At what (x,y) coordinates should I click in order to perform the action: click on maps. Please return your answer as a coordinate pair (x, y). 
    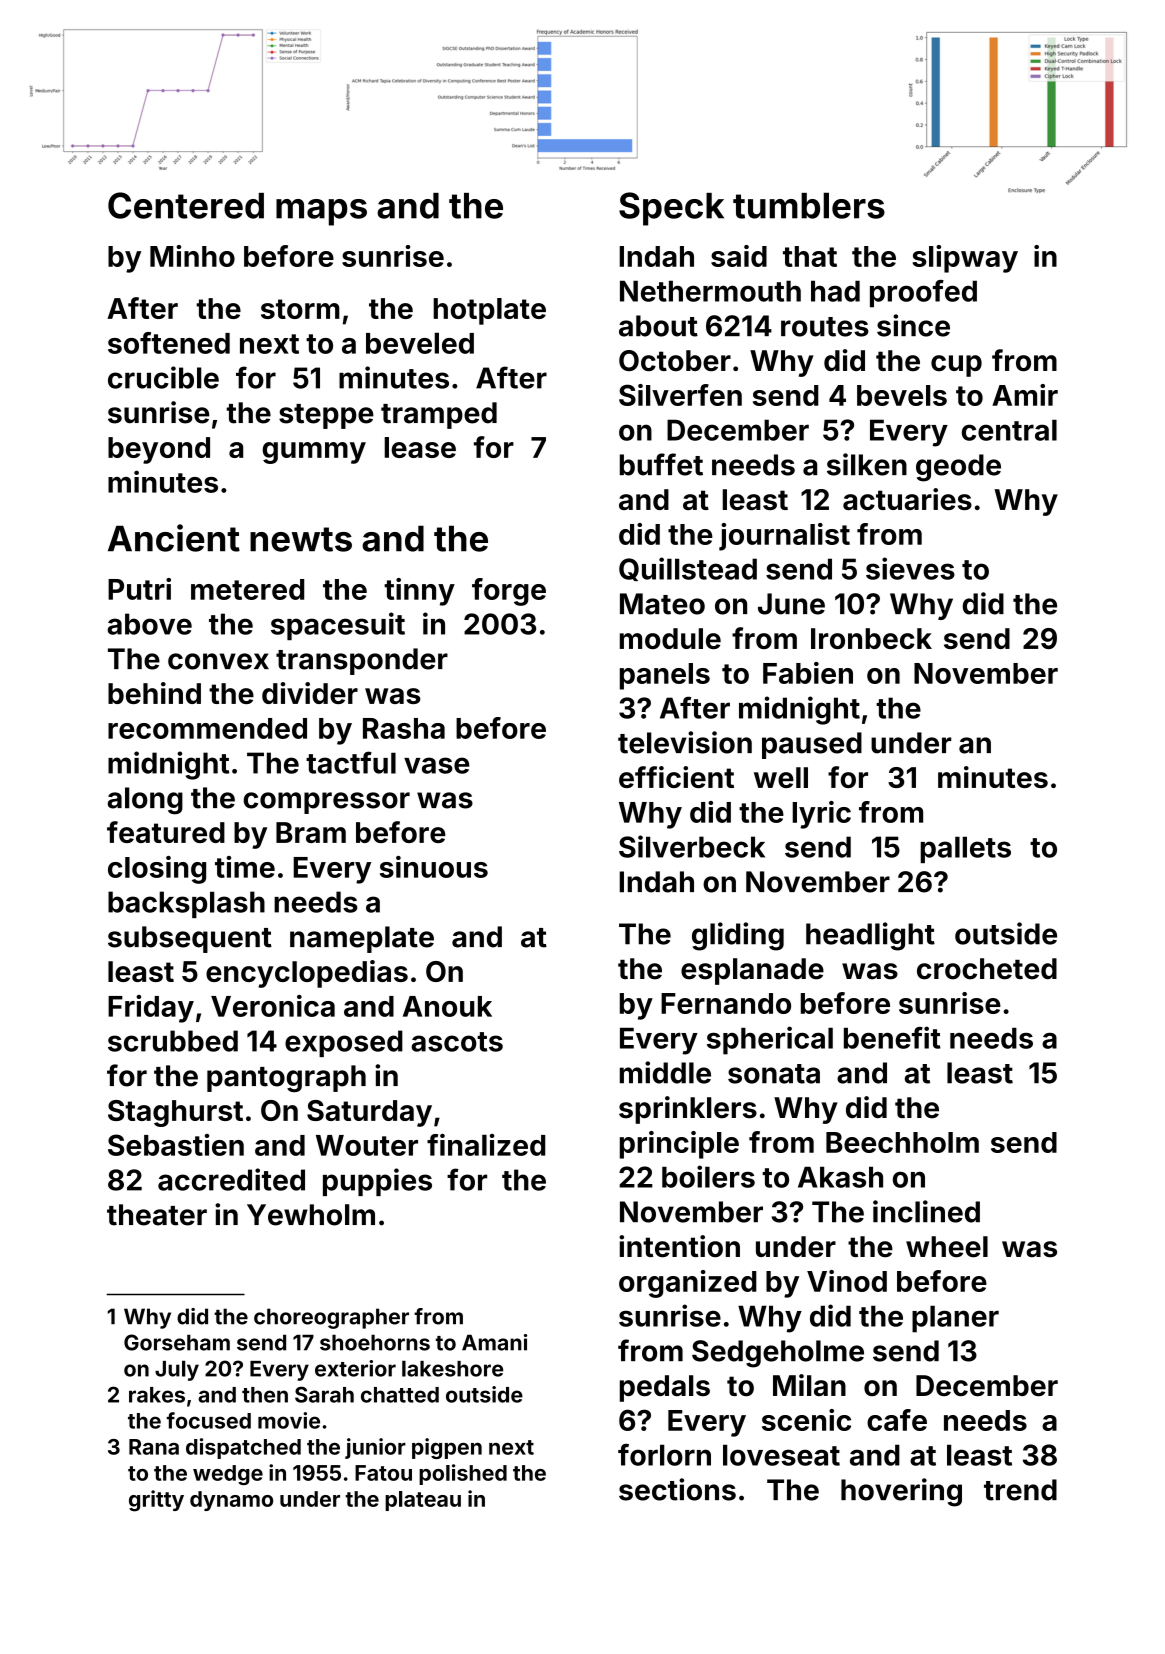
    Looking at the image, I should click on (321, 212).
